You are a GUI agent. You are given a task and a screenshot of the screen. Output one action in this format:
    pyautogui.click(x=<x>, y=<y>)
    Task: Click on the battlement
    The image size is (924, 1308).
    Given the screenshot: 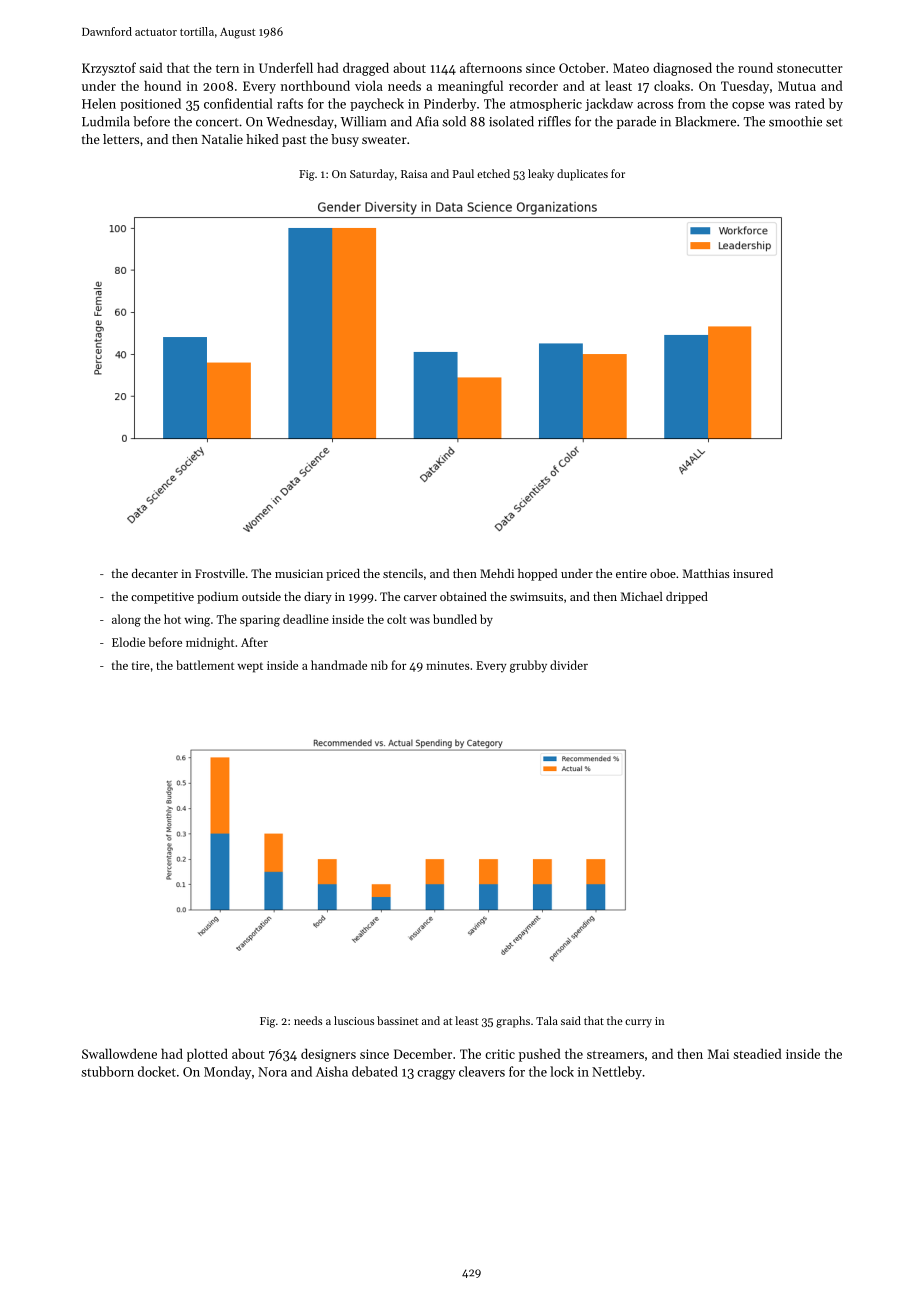 What is the action you would take?
    pyautogui.click(x=205, y=665)
